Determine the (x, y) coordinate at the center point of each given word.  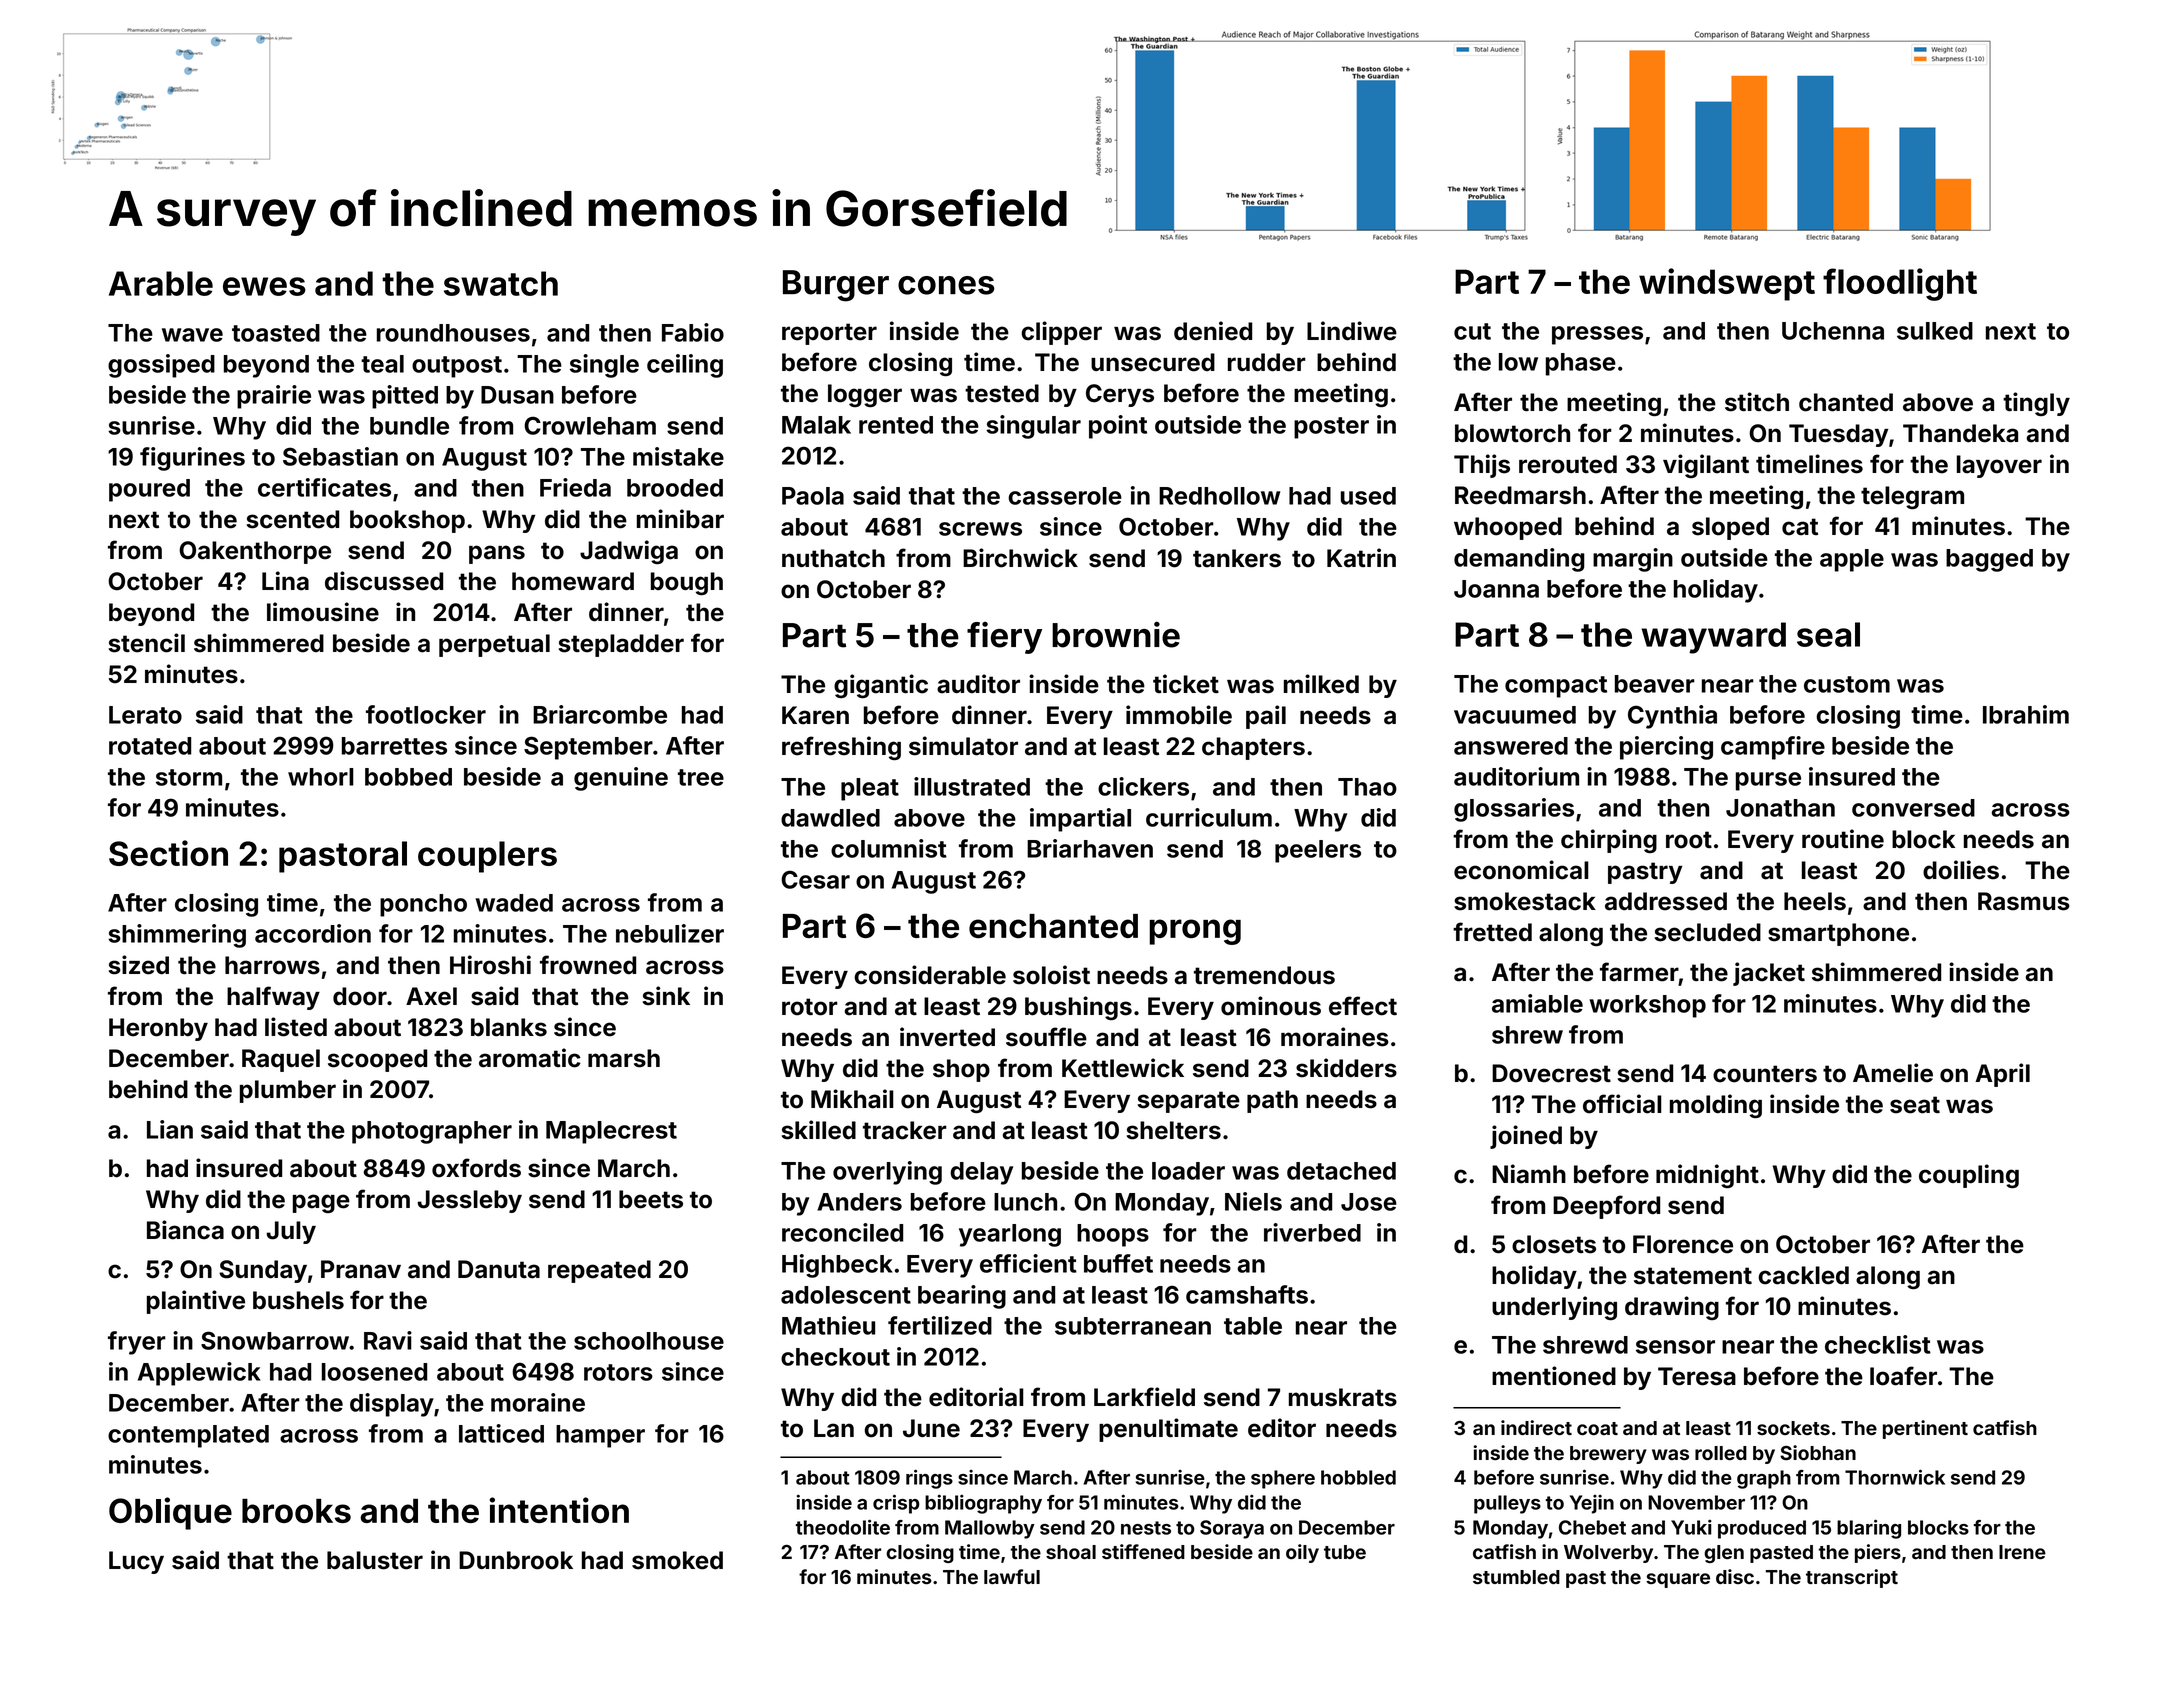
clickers (1143, 786)
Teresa (1697, 1376)
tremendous (1264, 975)
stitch (1757, 402)
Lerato (145, 715)
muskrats (1343, 1397)
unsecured (1153, 362)
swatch (501, 283)
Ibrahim (2026, 714)
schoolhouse (649, 1341)
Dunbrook (516, 1560)
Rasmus (2024, 901)
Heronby (158, 1029)
